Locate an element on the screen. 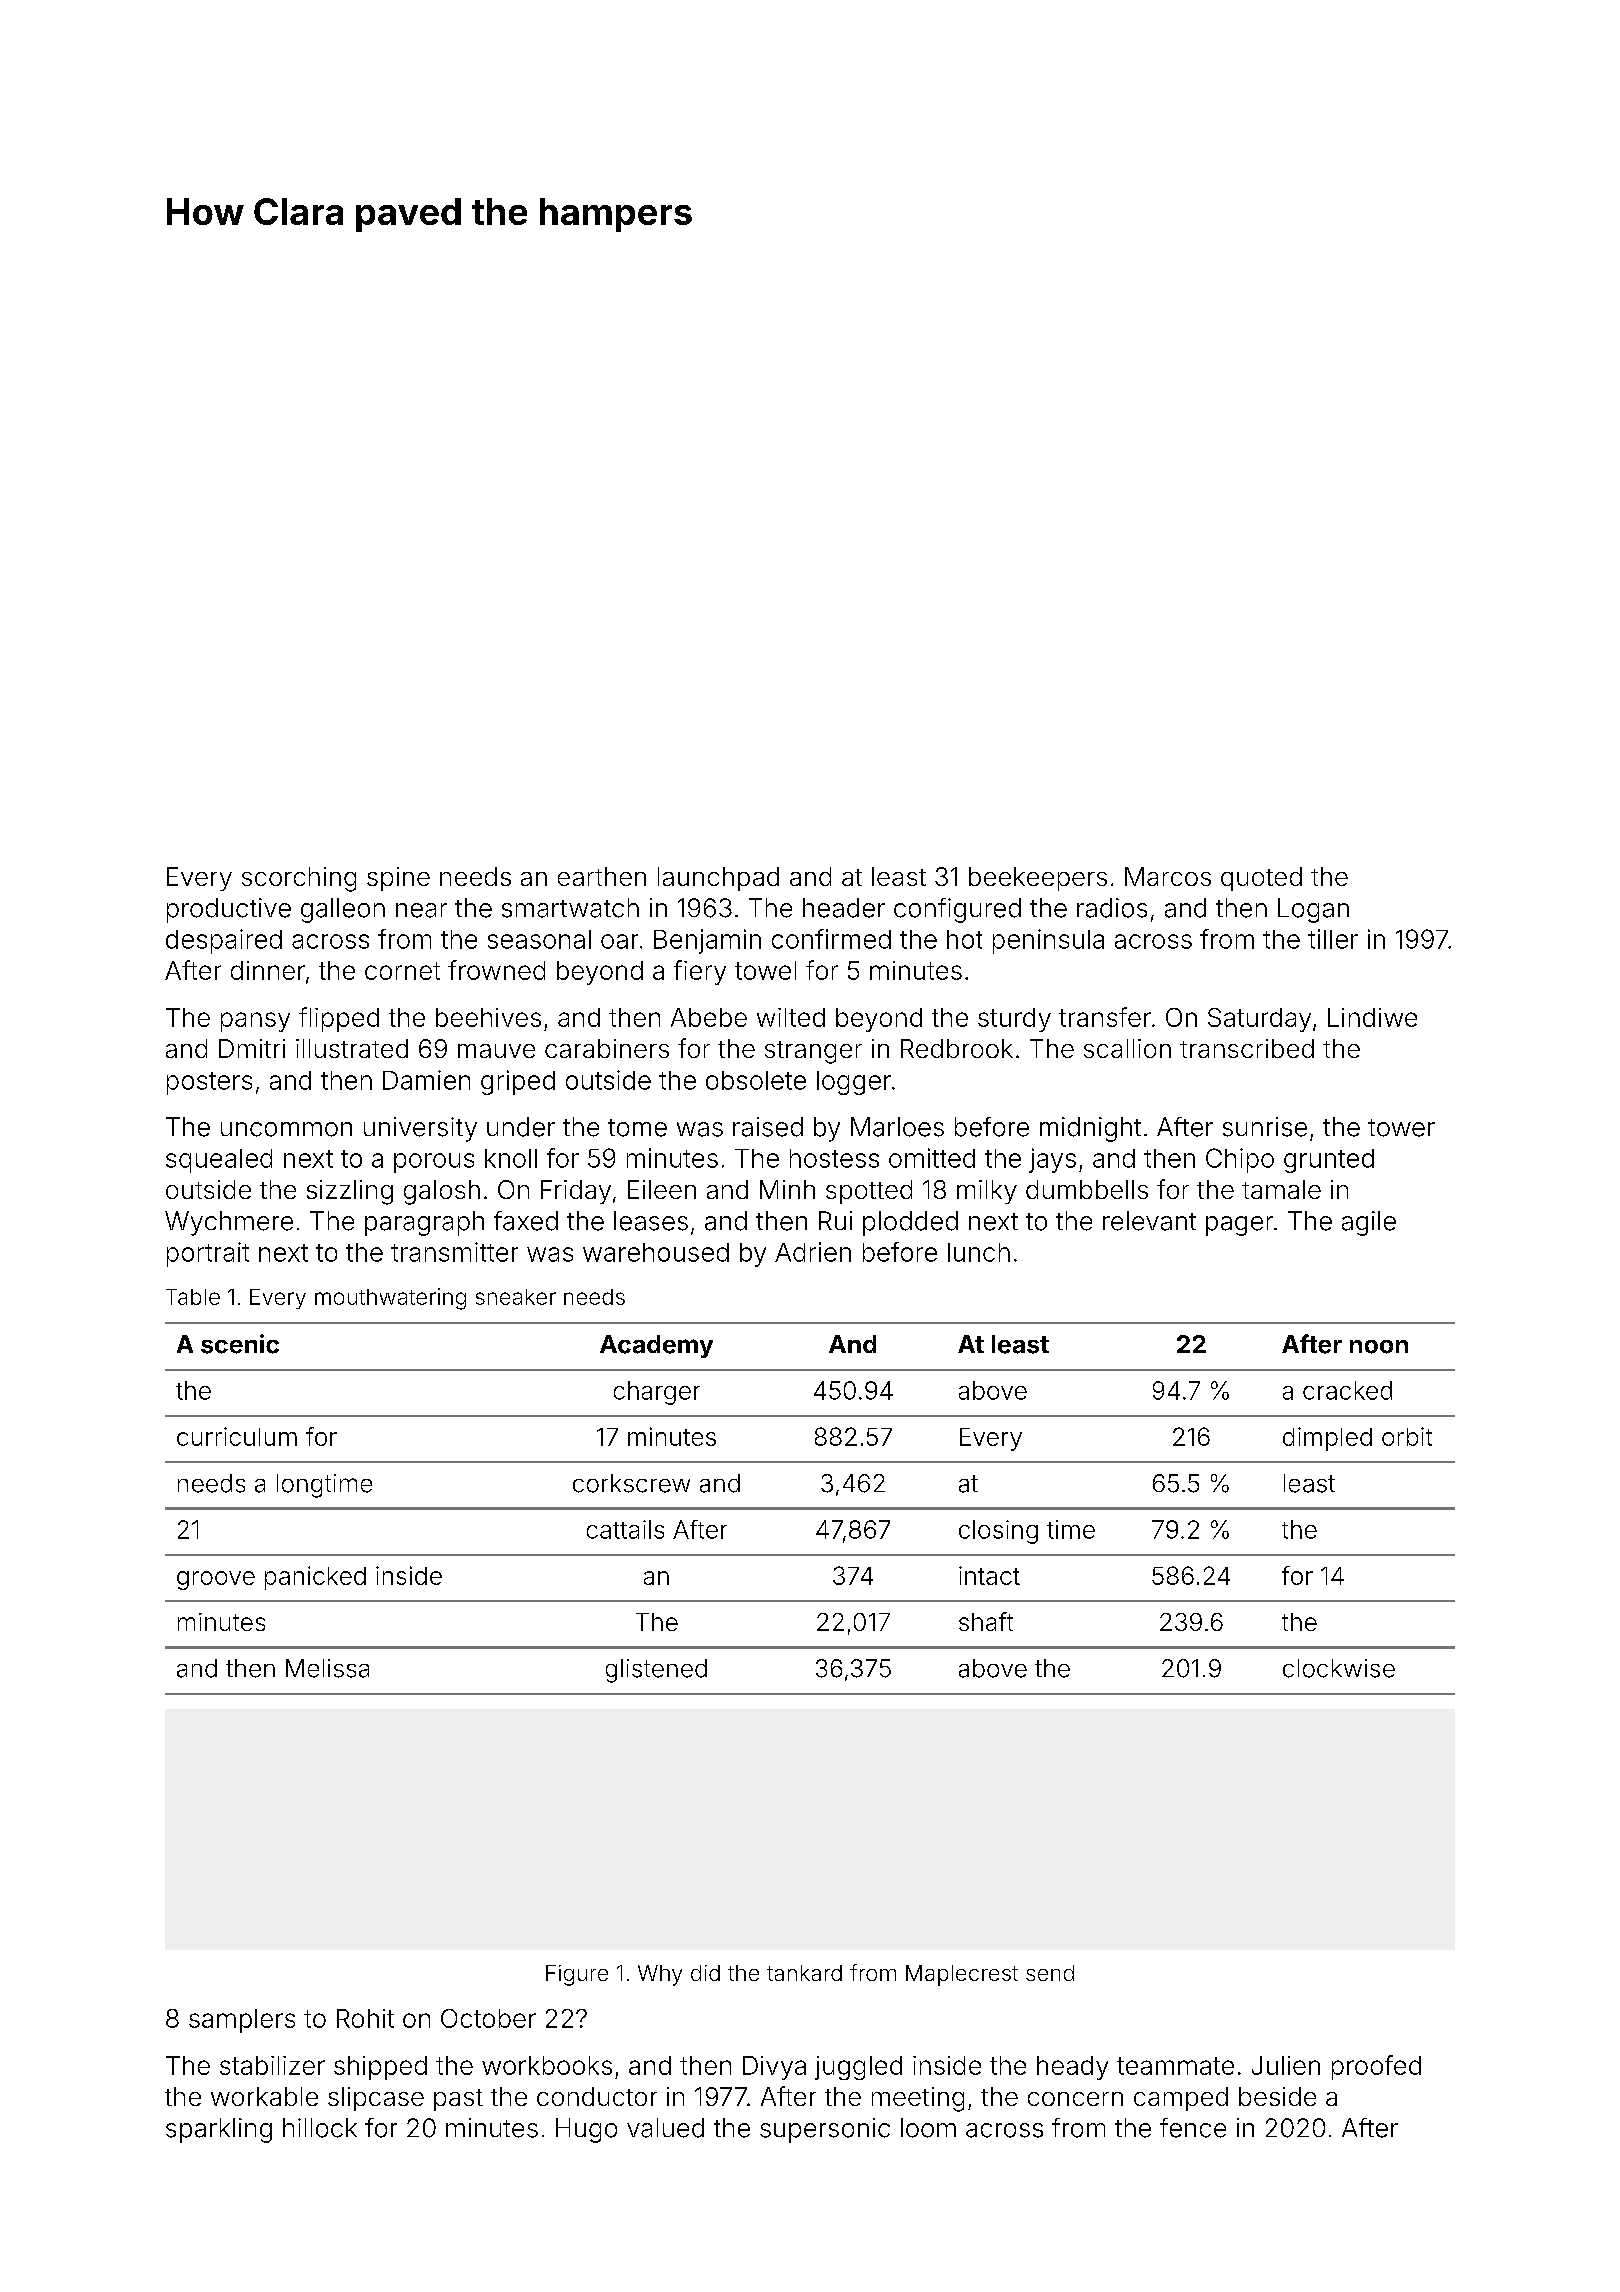 The height and width of the screenshot is (2292, 1620). radios is located at coordinates (1112, 908).
